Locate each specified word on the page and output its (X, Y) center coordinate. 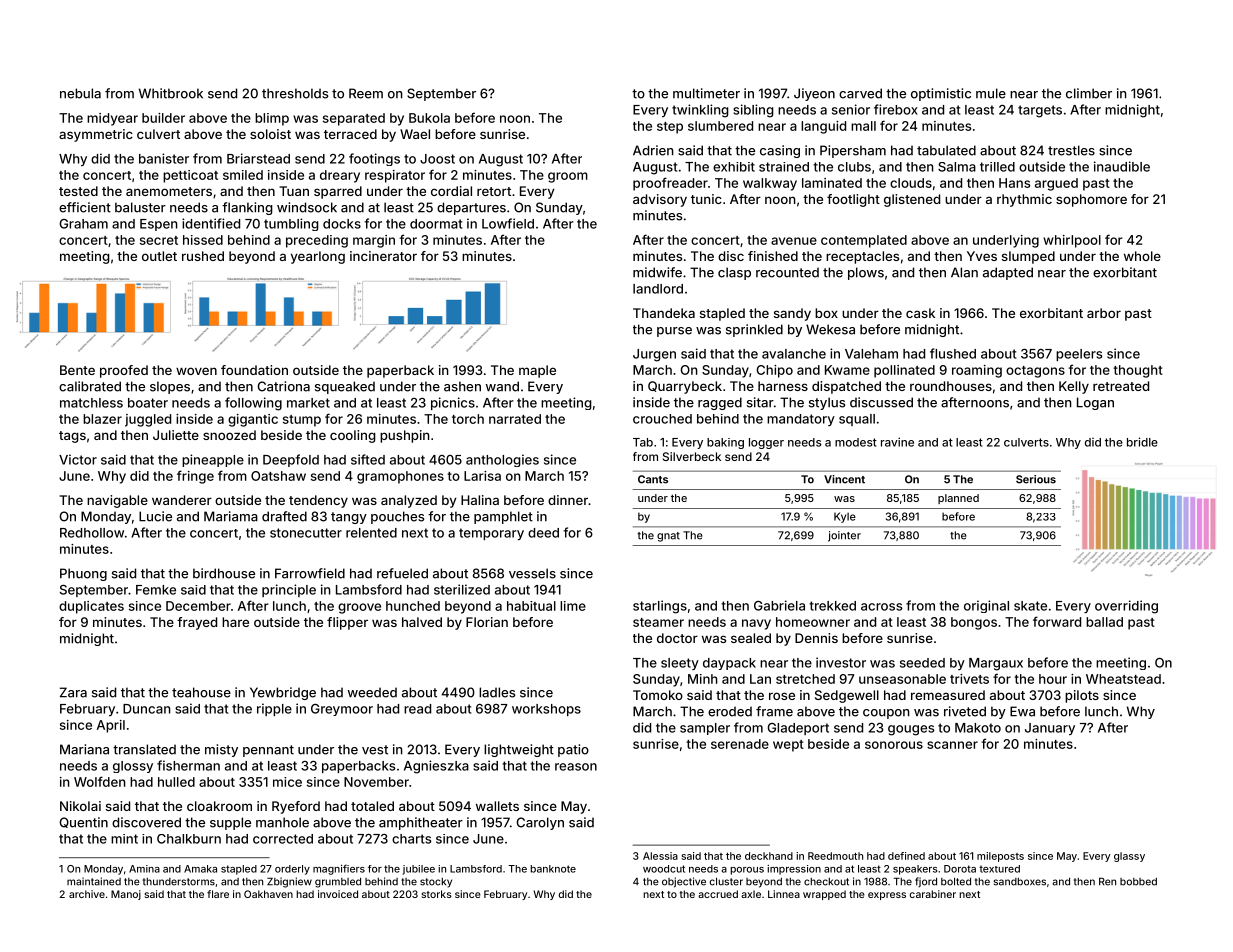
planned (958, 499)
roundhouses (951, 386)
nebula (80, 93)
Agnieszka (436, 767)
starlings (660, 607)
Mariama (231, 516)
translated (144, 749)
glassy (1129, 857)
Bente (77, 370)
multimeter (706, 93)
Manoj (126, 895)
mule (991, 93)
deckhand (769, 856)
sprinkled (754, 330)
